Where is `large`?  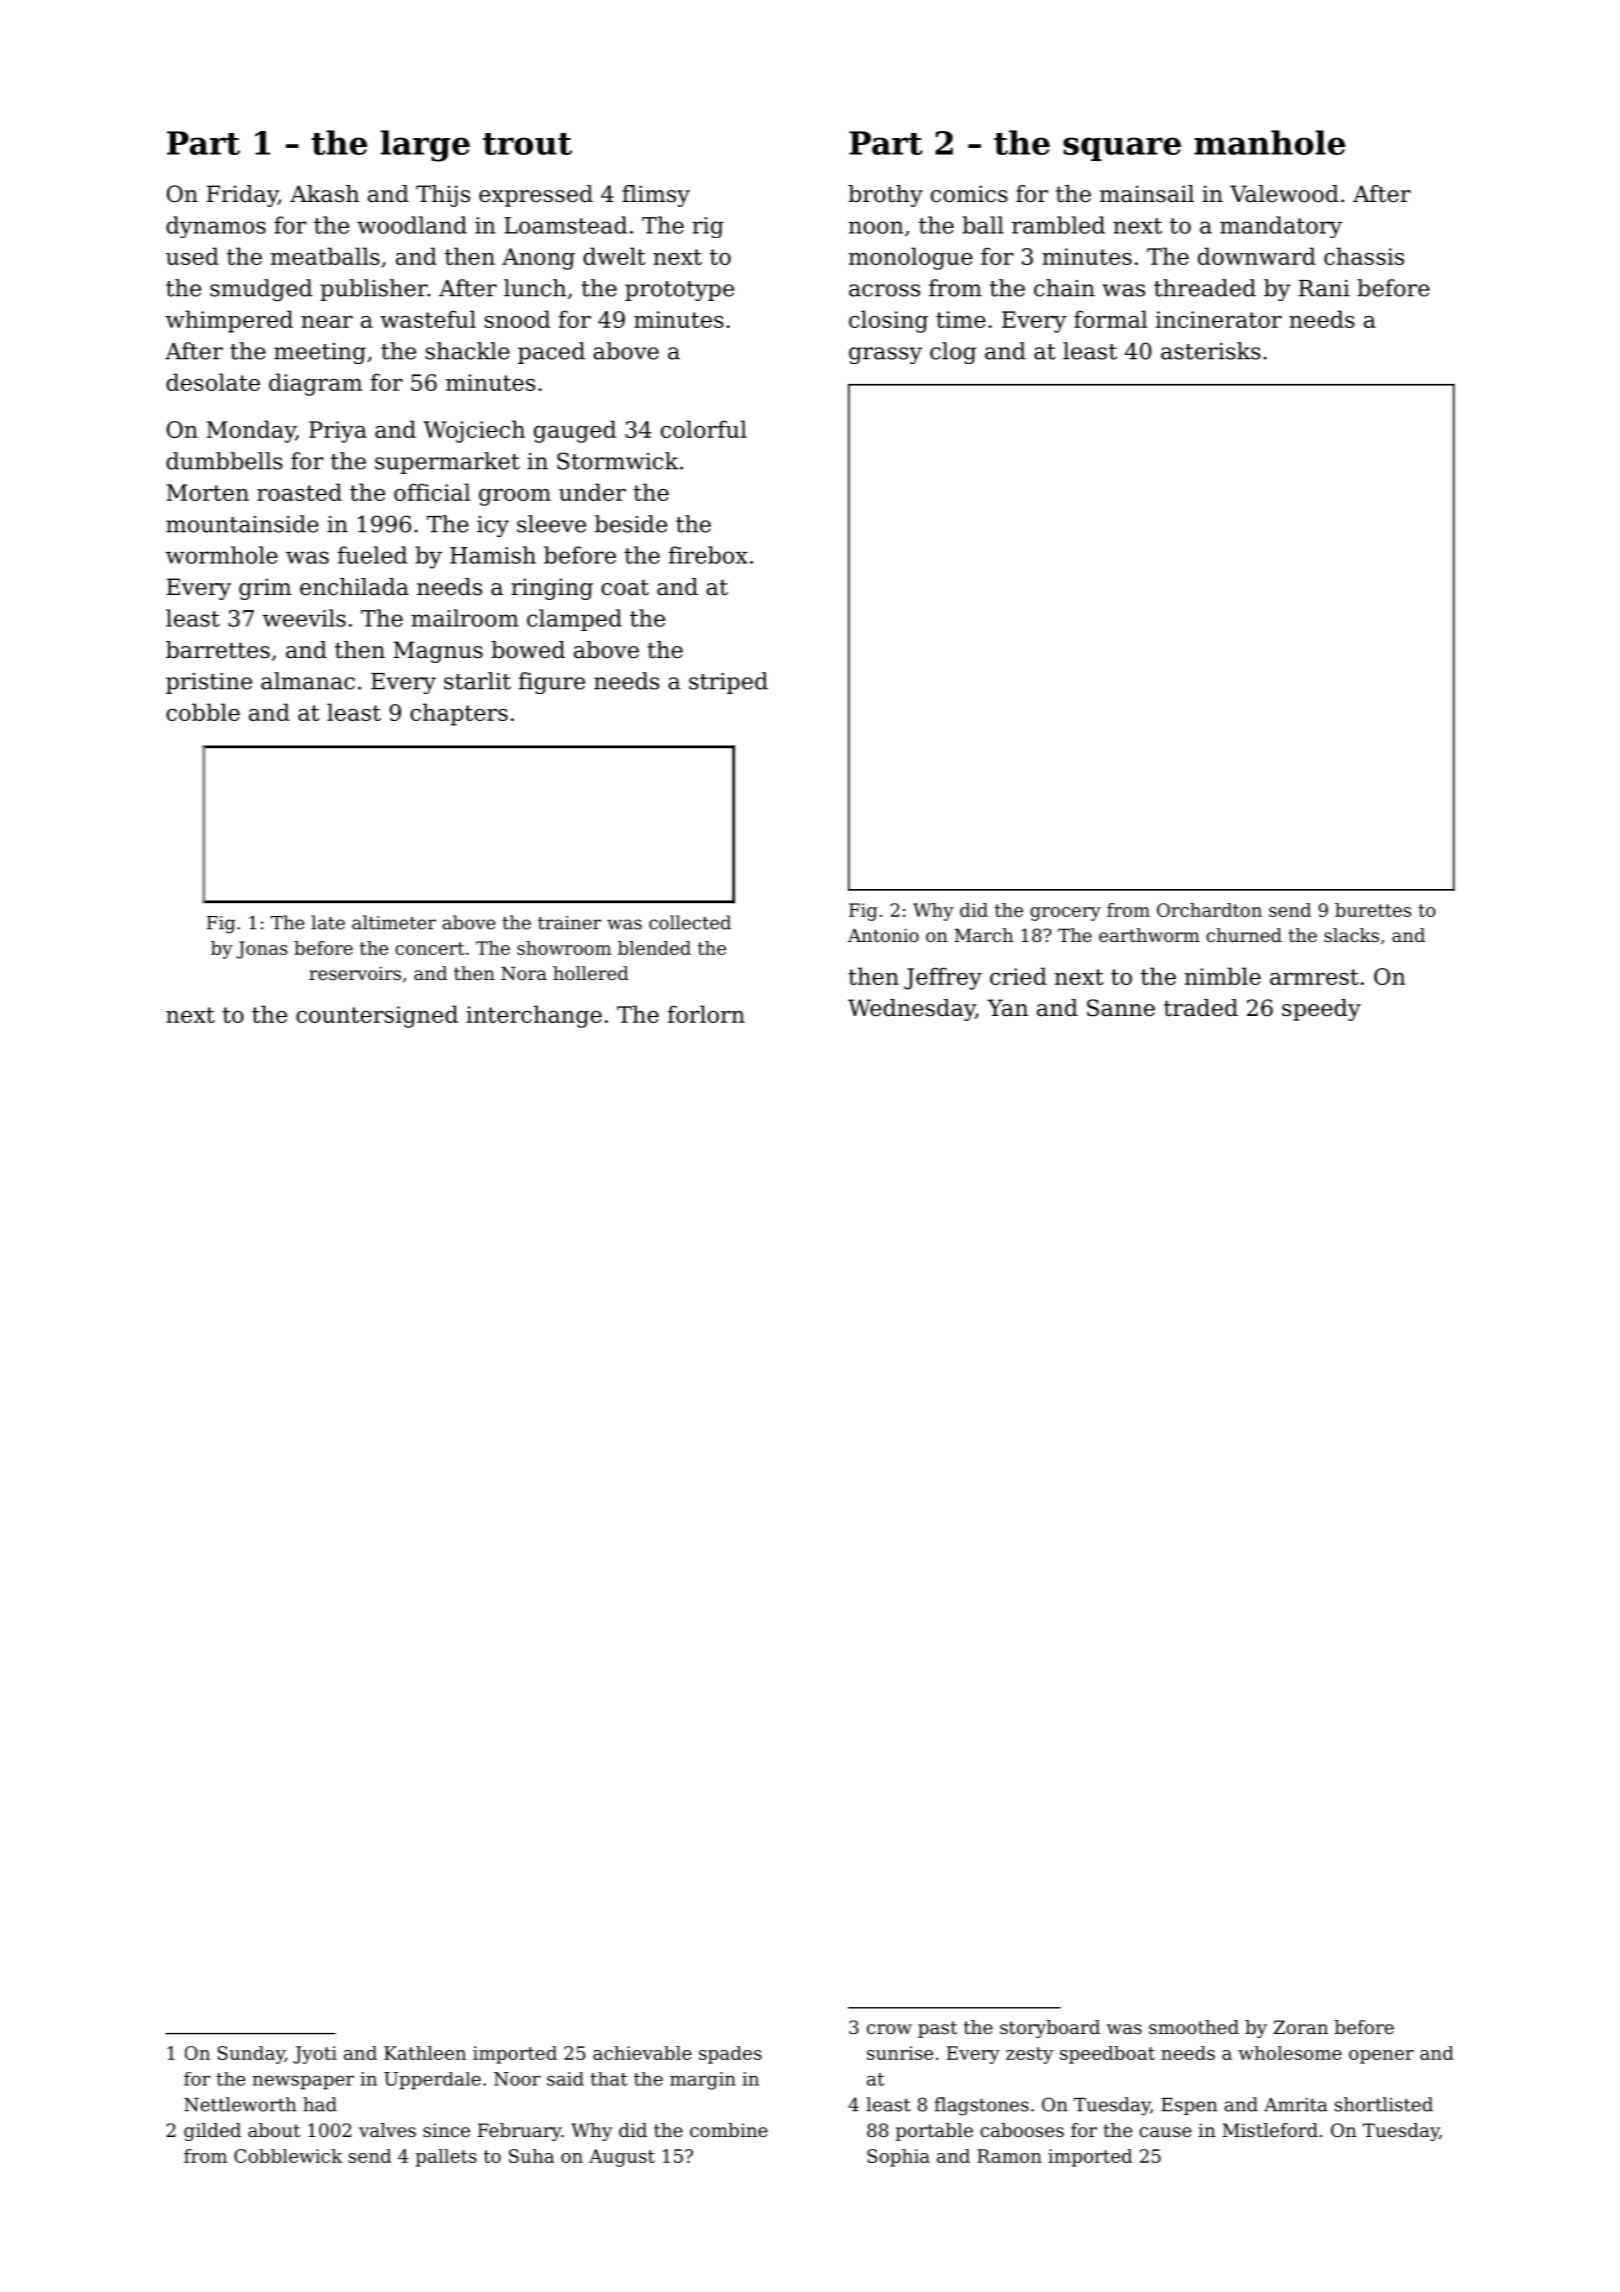 large is located at coordinates (425, 146).
